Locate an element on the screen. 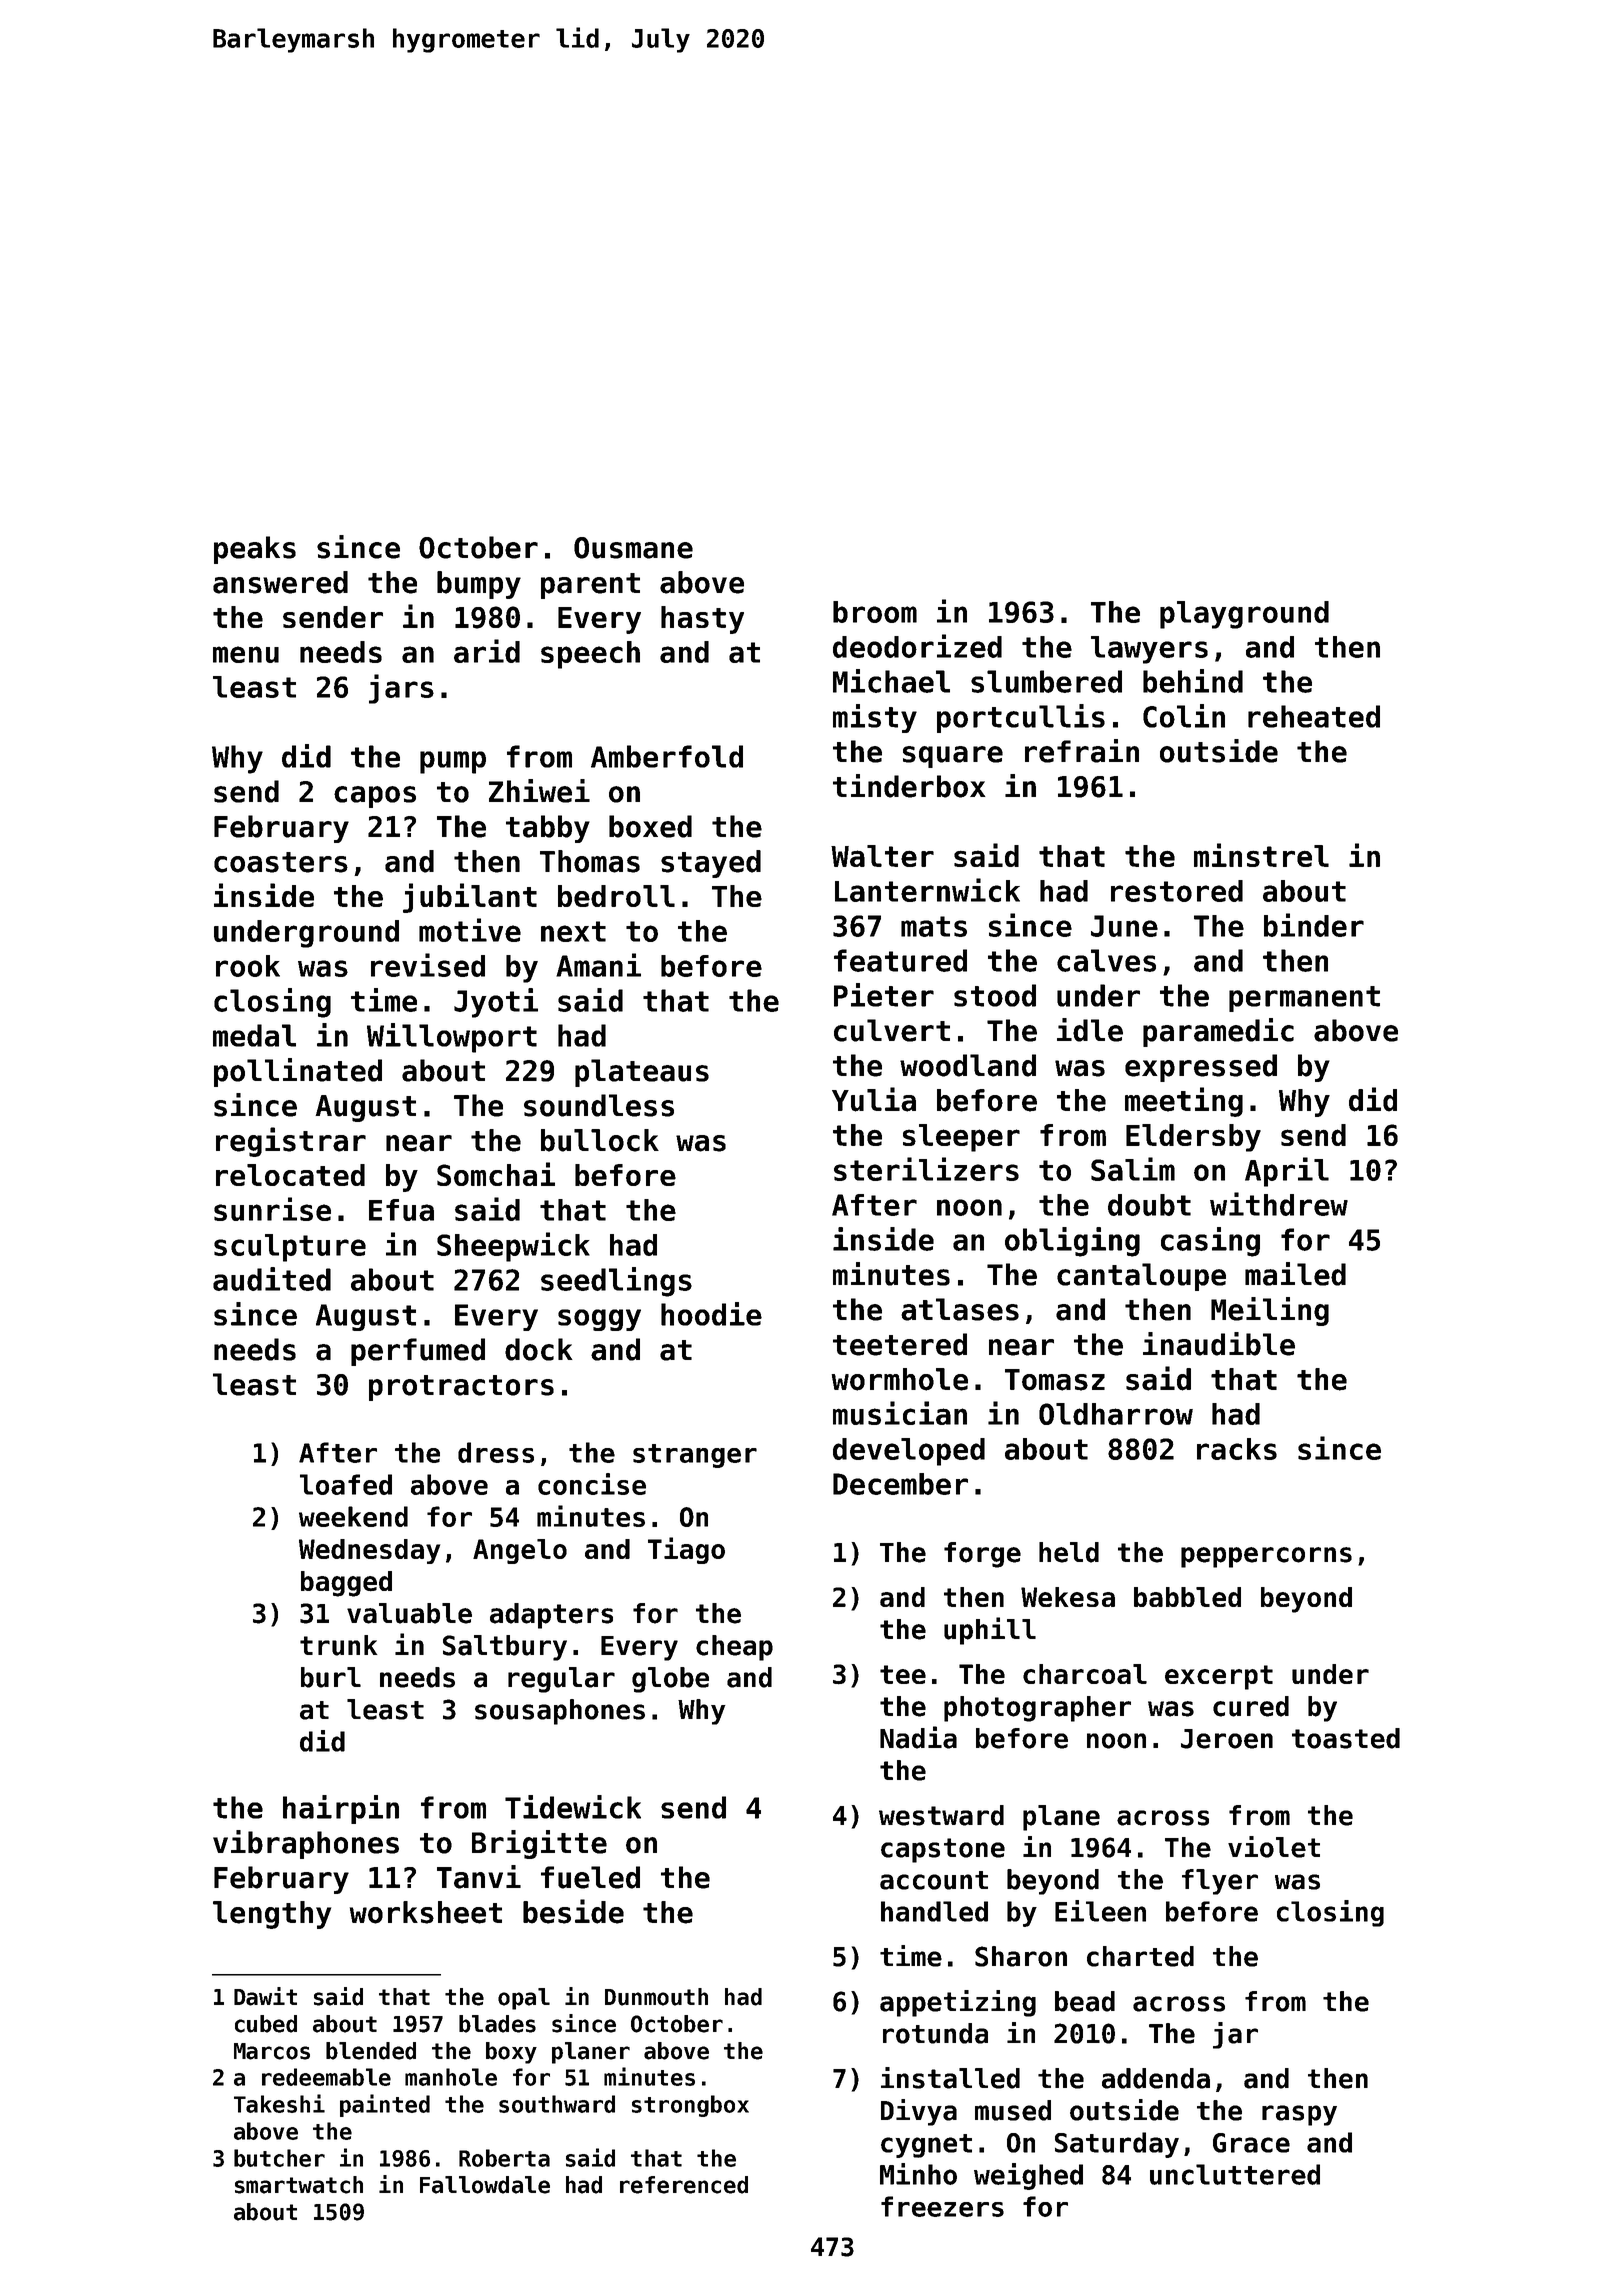 The image size is (1620, 2292). pollinated is located at coordinates (298, 1072).
